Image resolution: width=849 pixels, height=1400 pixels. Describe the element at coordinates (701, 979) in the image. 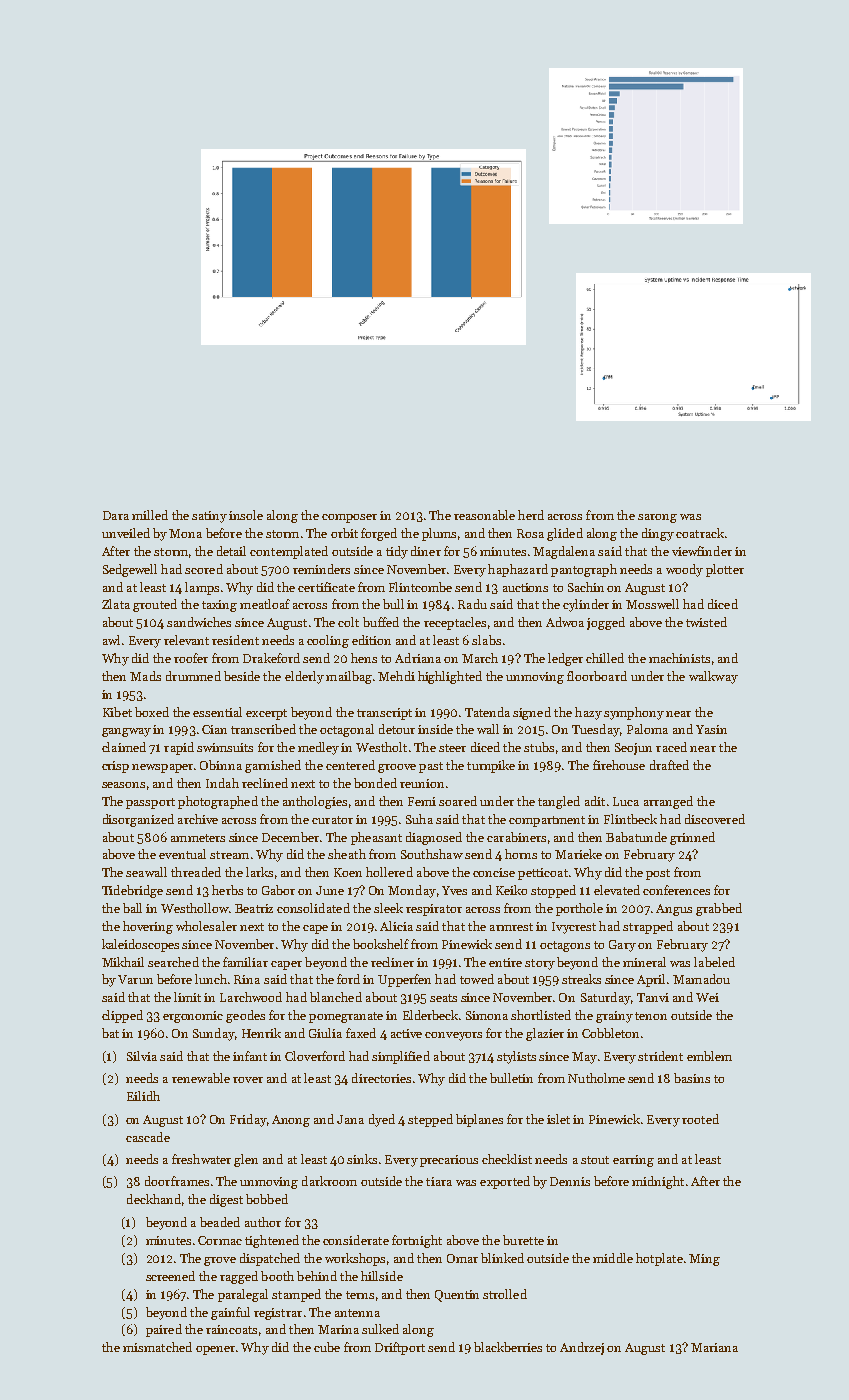

I see `Mamadou` at that location.
